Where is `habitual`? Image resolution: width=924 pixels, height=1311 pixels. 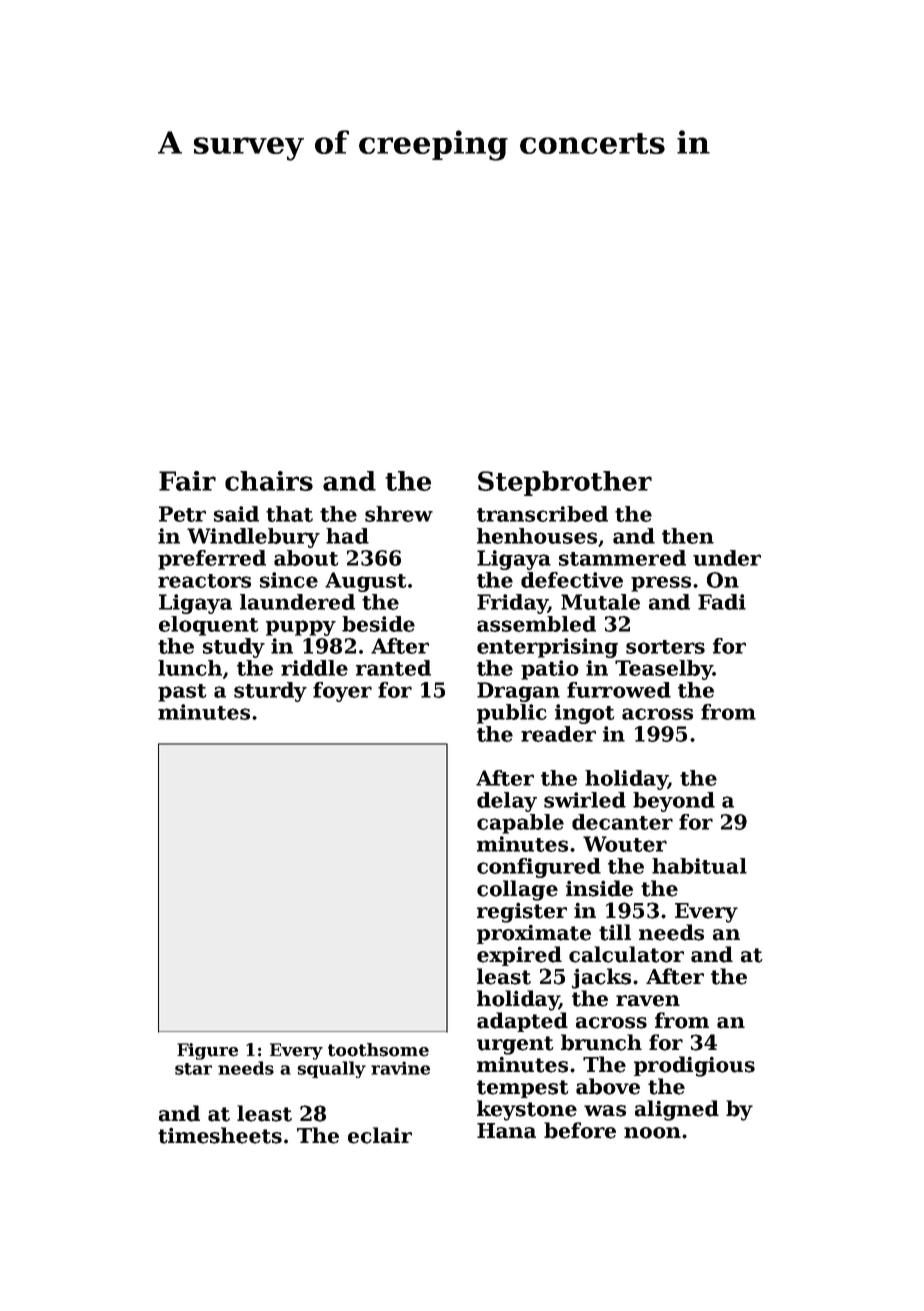 habitual is located at coordinates (699, 866).
